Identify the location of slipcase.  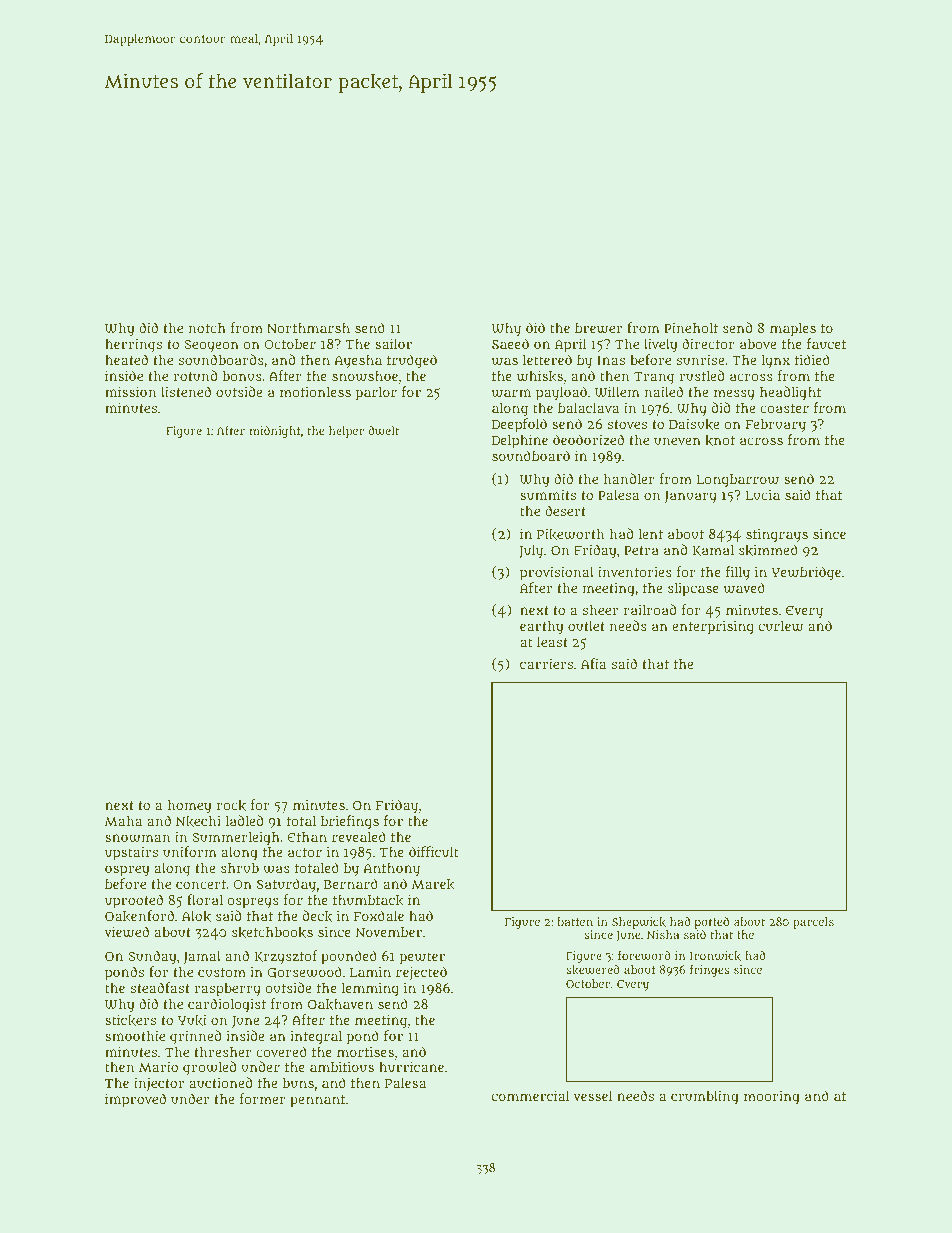
(693, 590).
